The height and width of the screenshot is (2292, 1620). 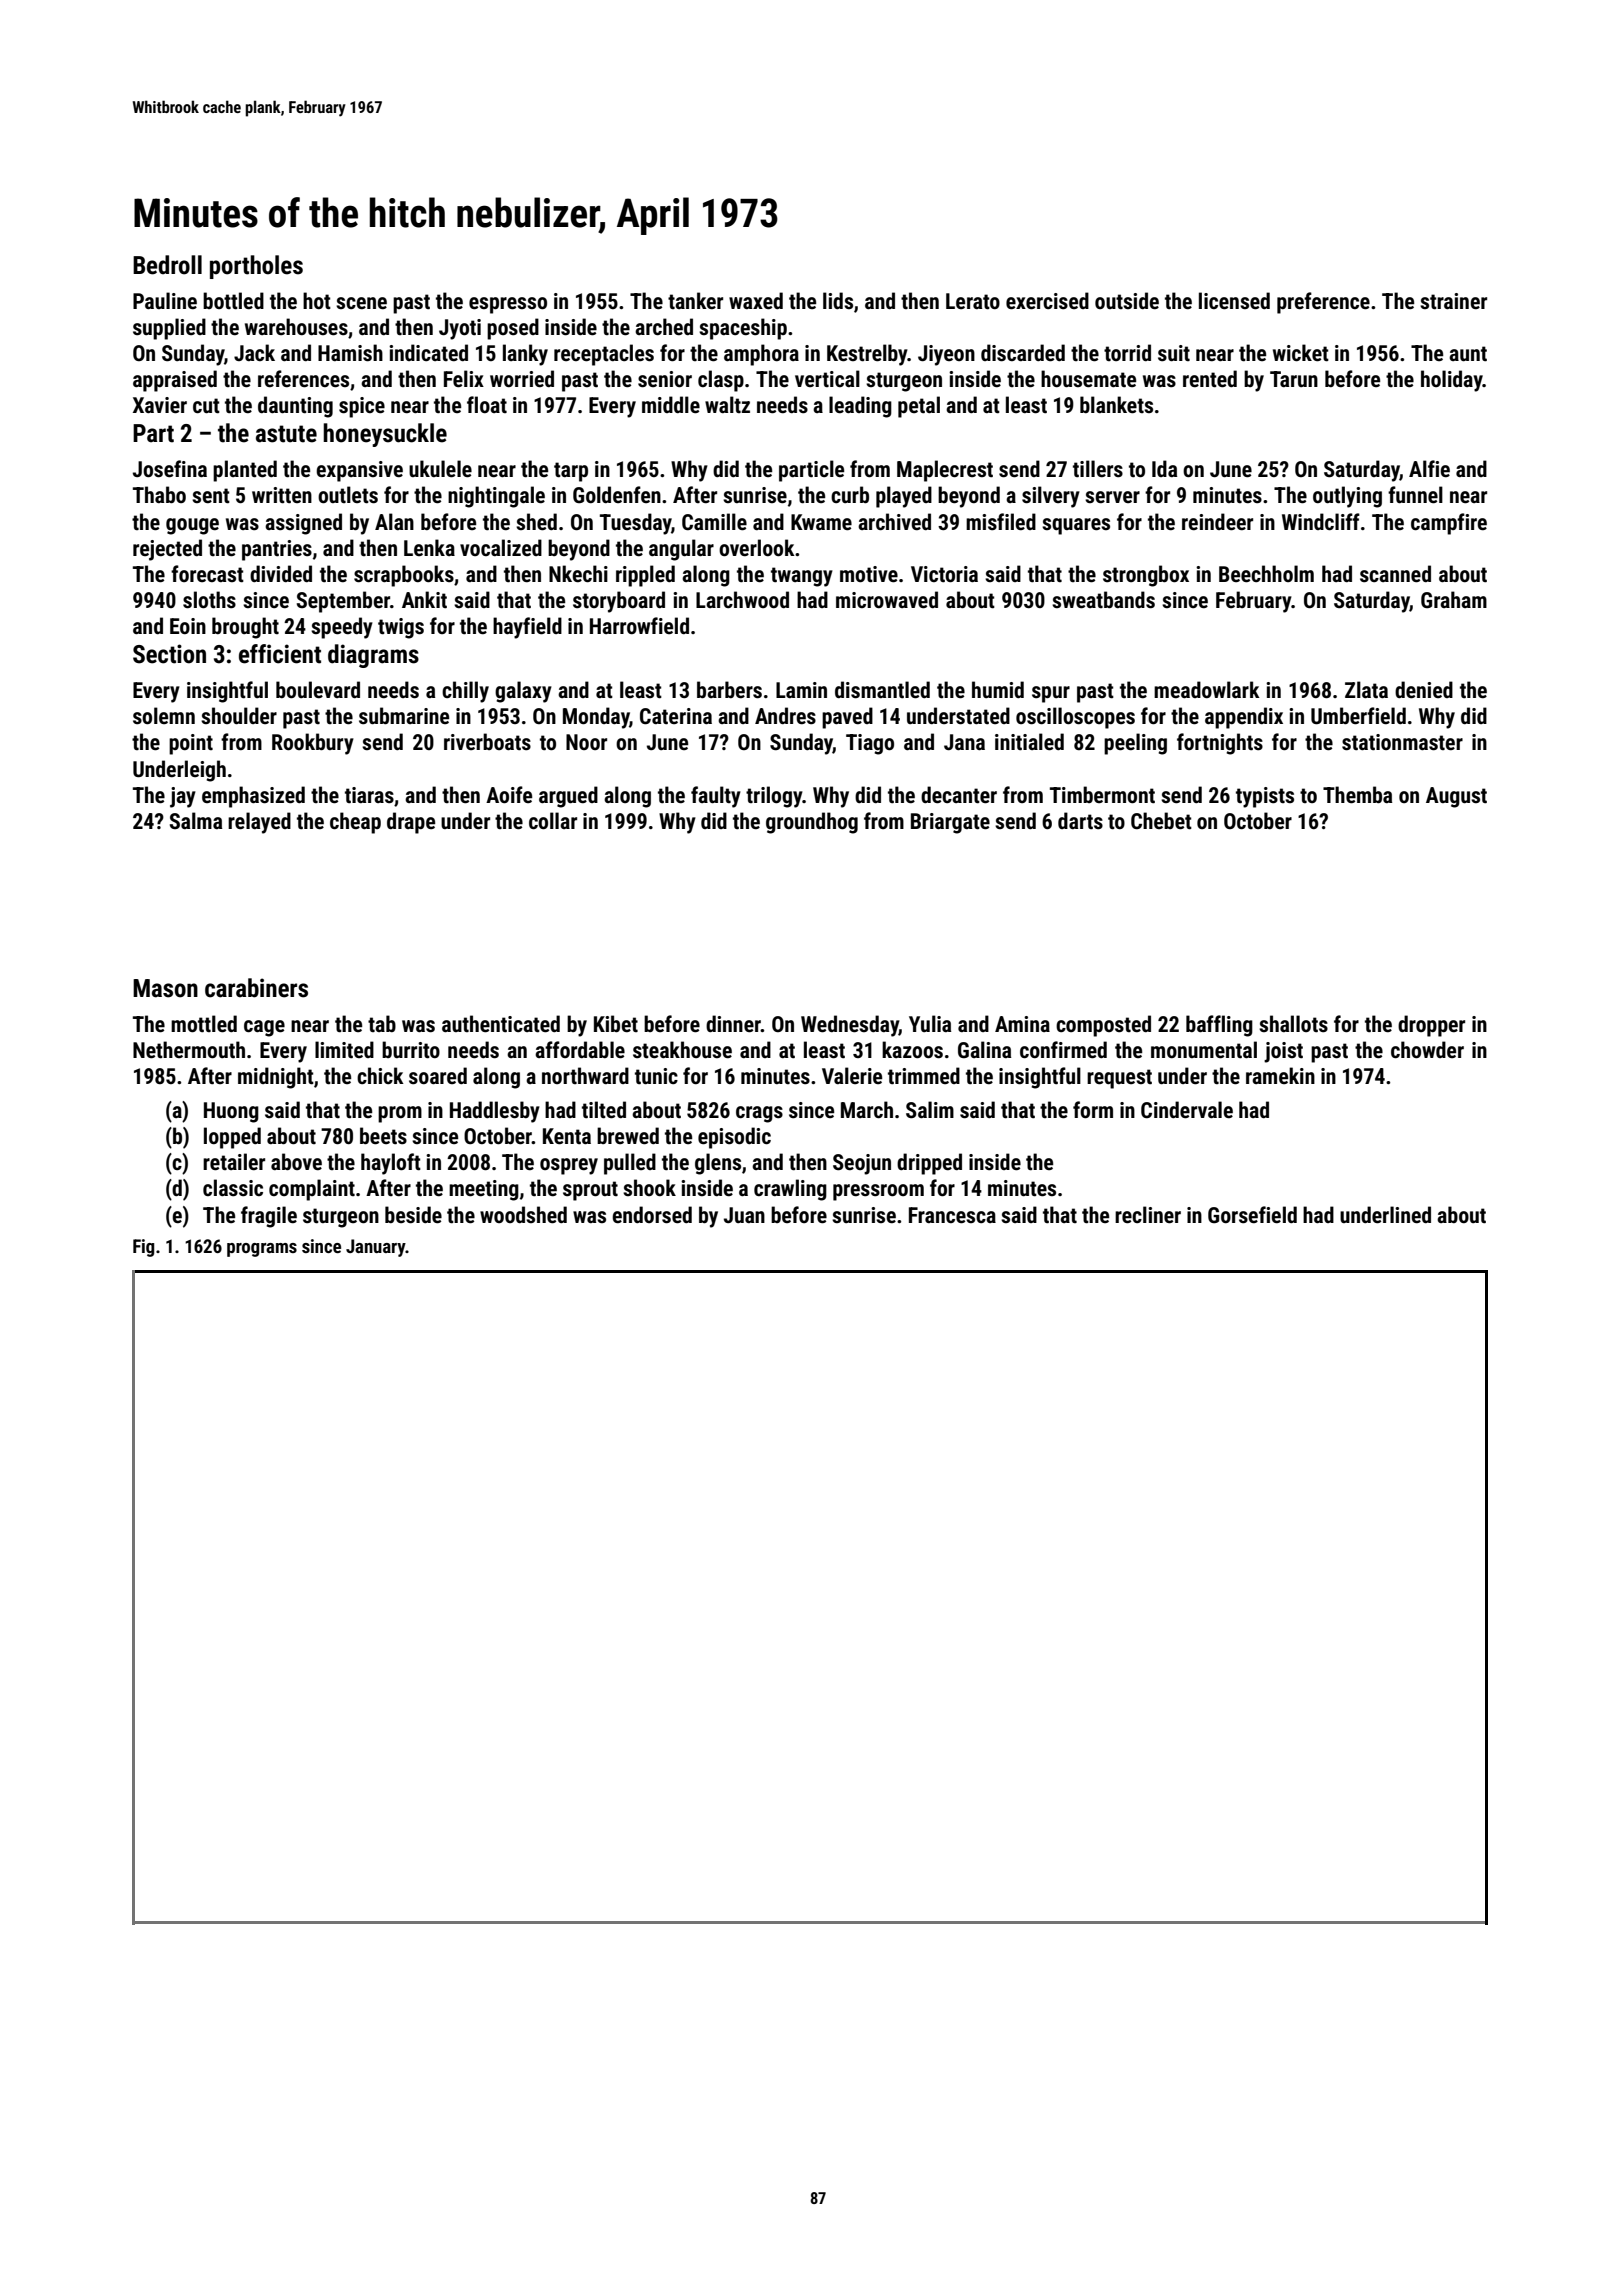 What do you see at coordinates (1207, 689) in the screenshot?
I see `meadowlark` at bounding box center [1207, 689].
